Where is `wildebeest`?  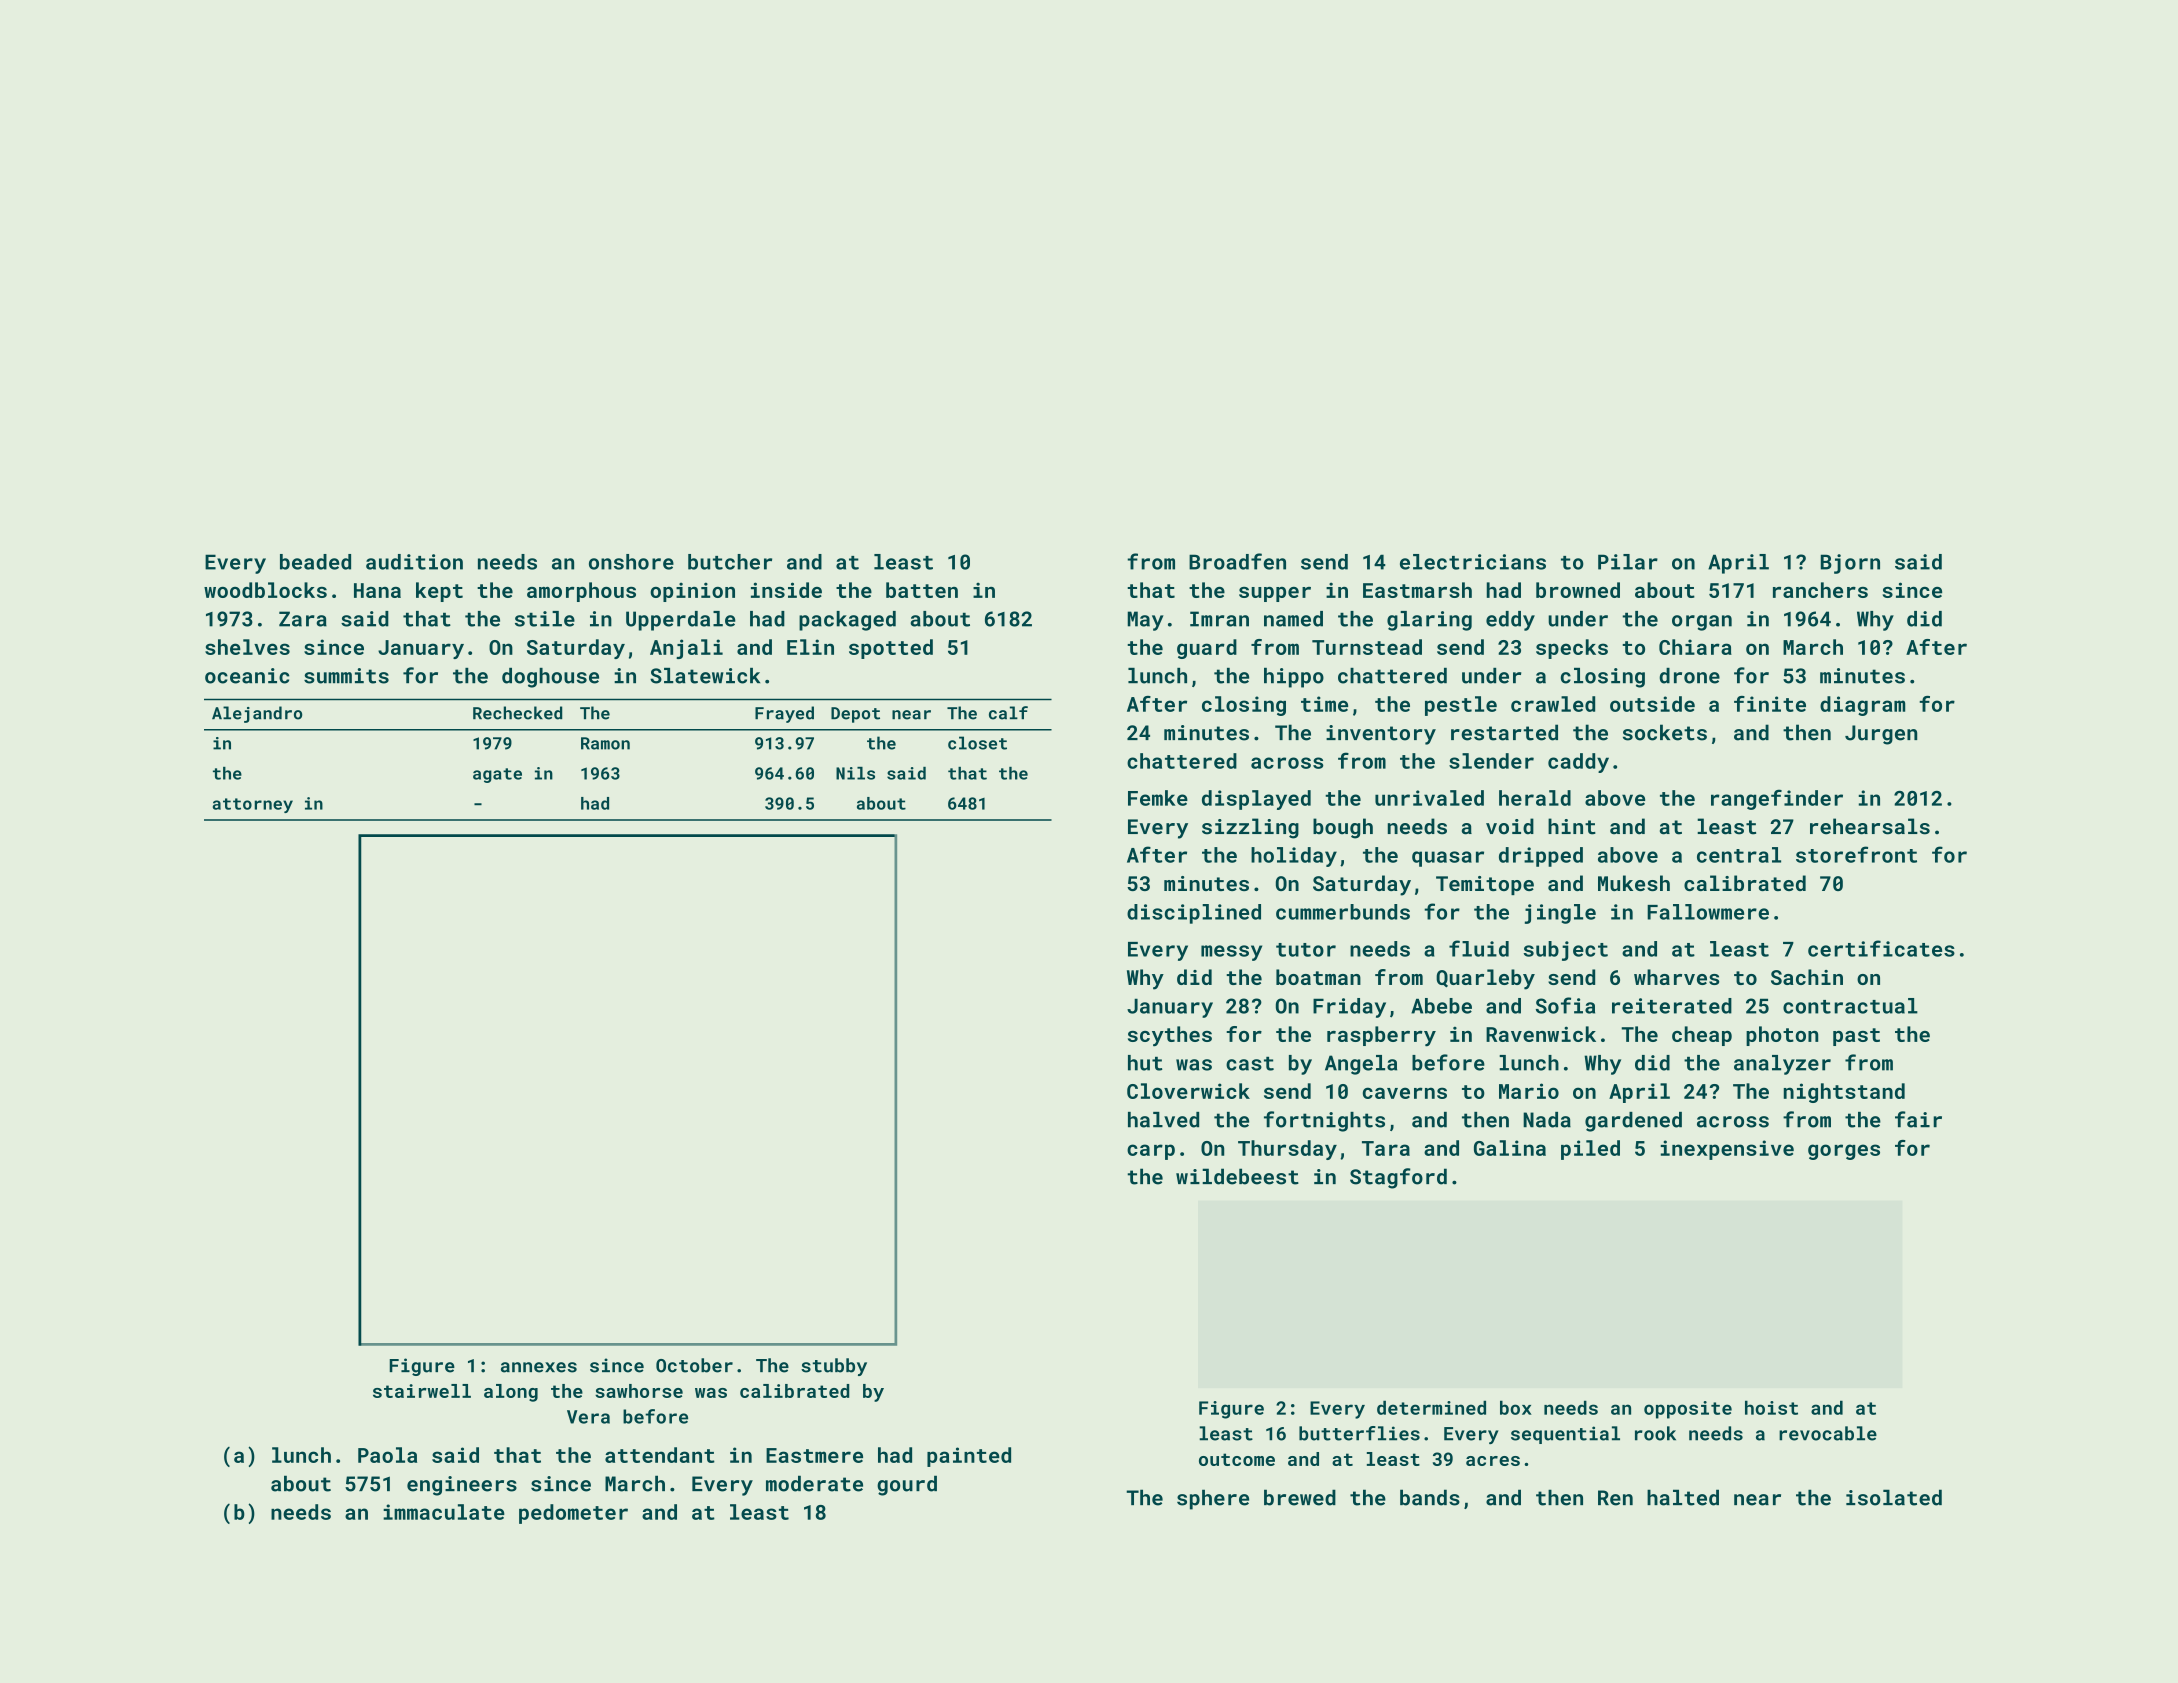
wildebeest is located at coordinates (1237, 1176).
